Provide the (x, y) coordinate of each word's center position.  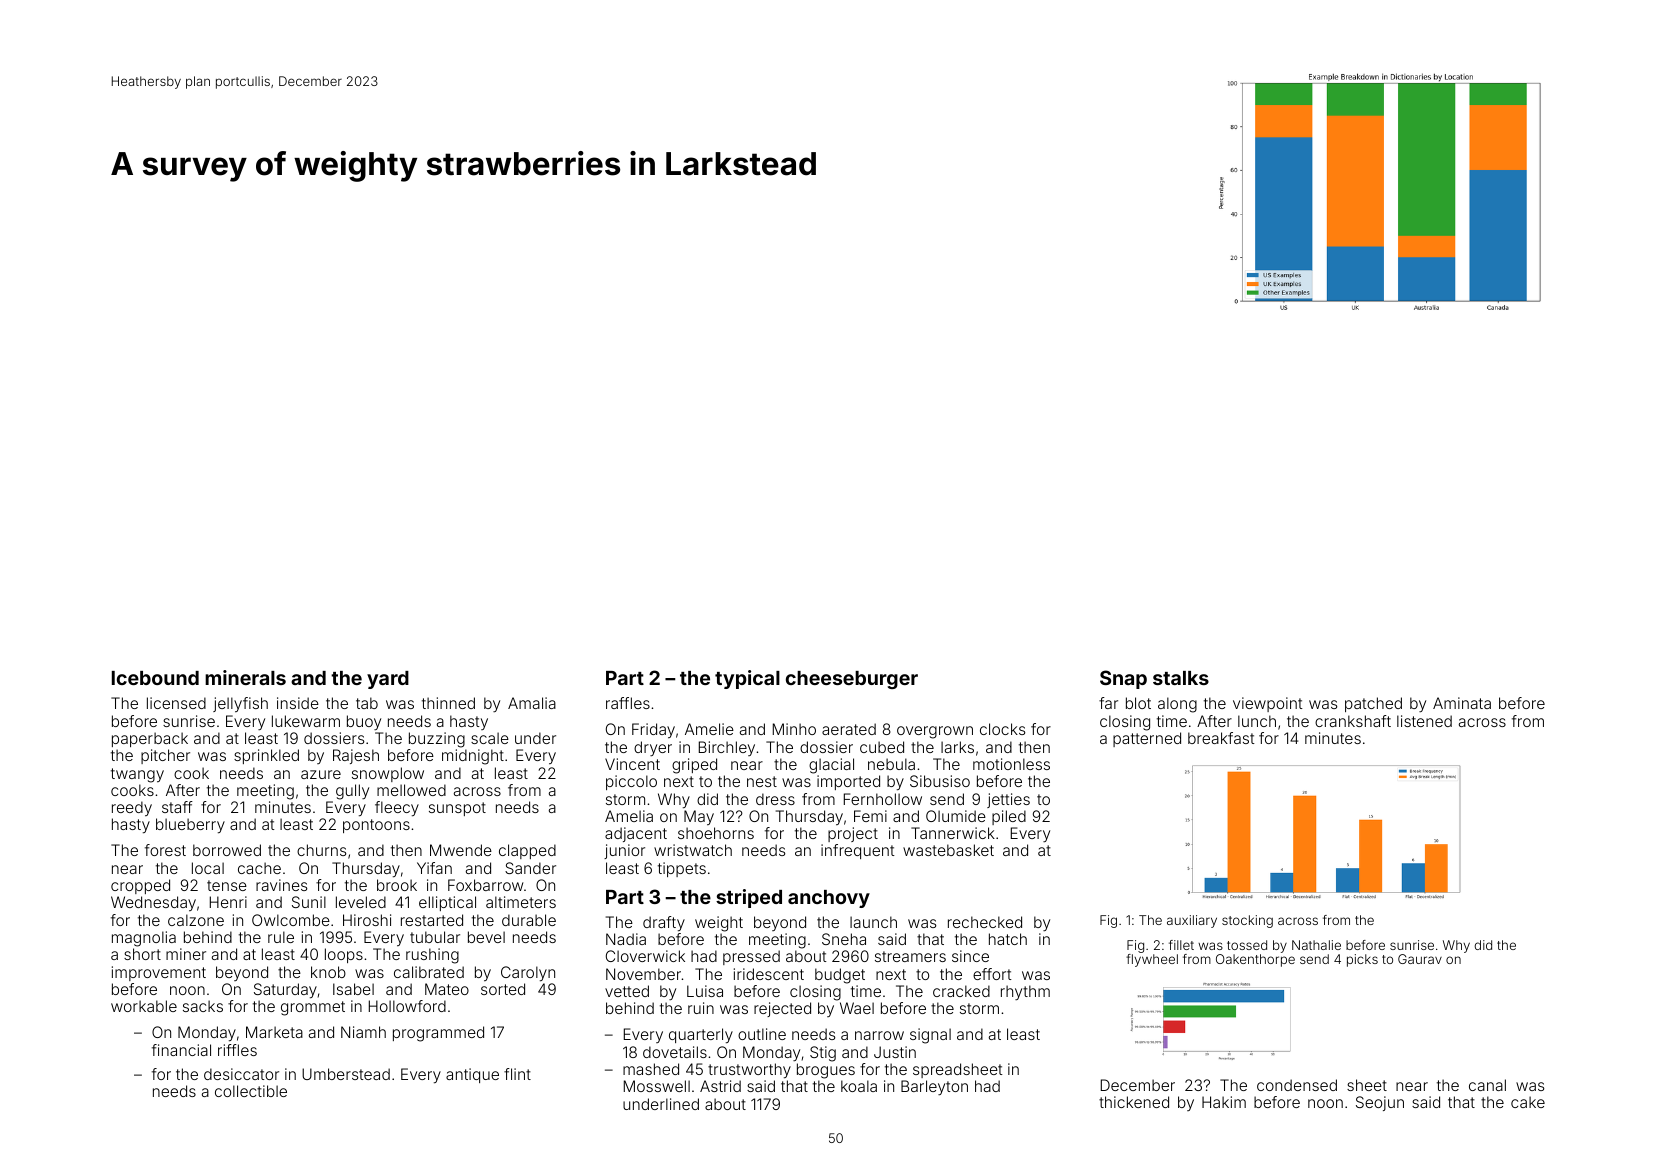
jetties (1008, 800)
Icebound (155, 678)
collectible (251, 1091)
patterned (1147, 739)
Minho (794, 729)
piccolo (631, 782)
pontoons (376, 826)
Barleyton (934, 1087)
